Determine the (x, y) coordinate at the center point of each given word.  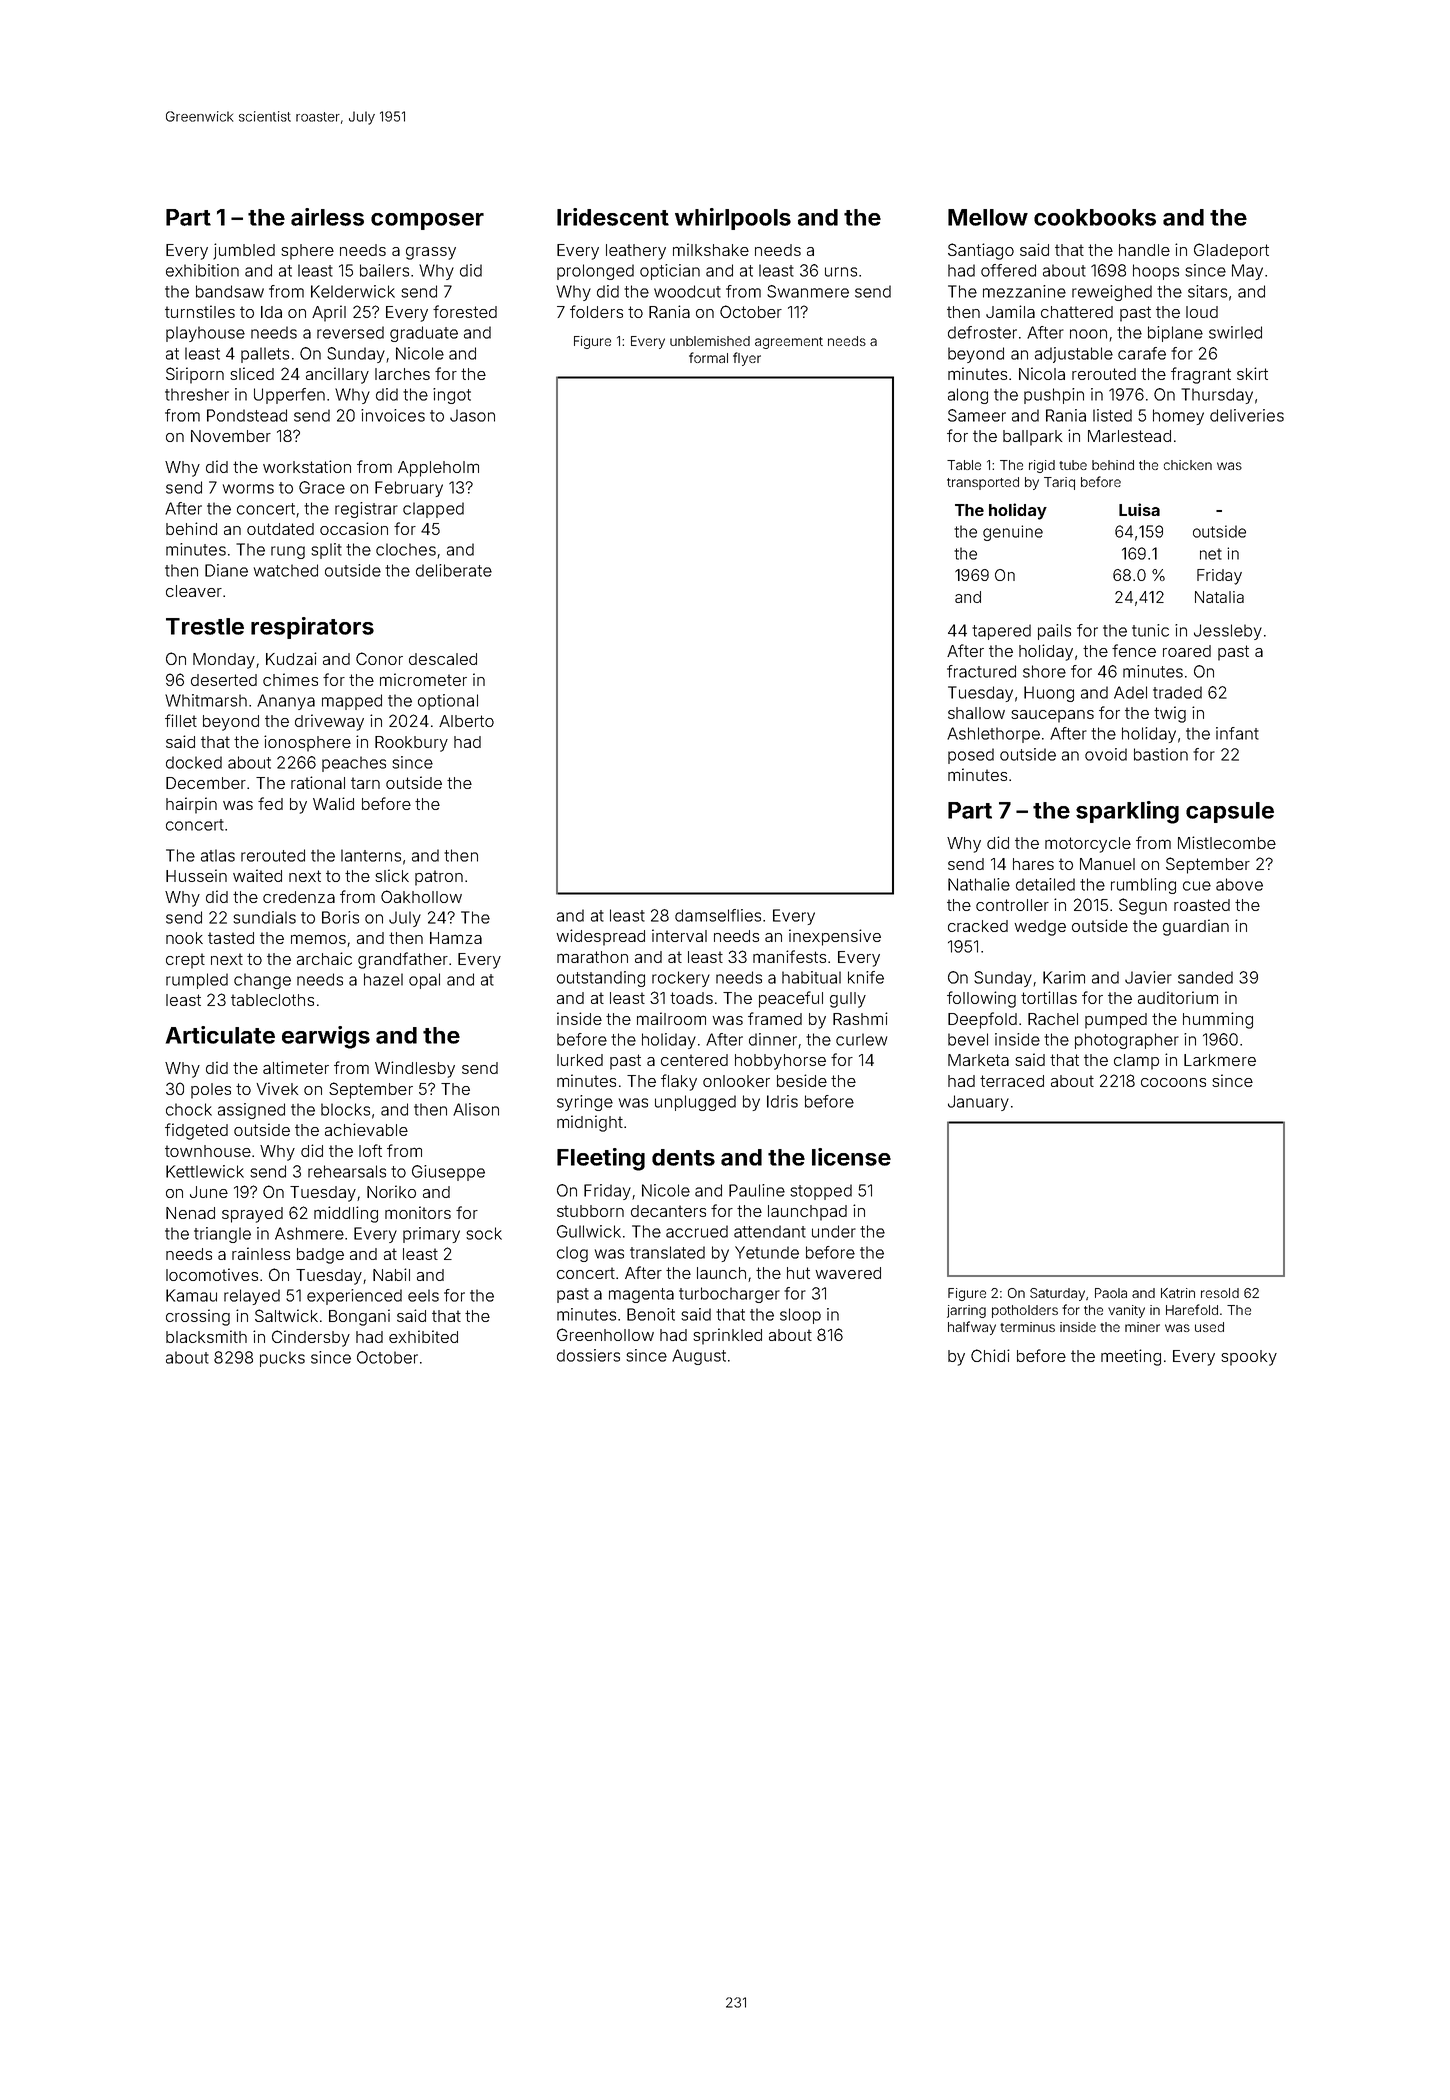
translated (667, 1252)
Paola (1111, 1293)
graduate (424, 334)
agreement (789, 343)
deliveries (1247, 415)
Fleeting (601, 1159)
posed (971, 756)
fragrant (1201, 375)
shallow (976, 713)
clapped (433, 510)
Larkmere (1220, 1060)
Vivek (277, 1088)
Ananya (286, 702)
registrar (366, 510)
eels (423, 1295)
